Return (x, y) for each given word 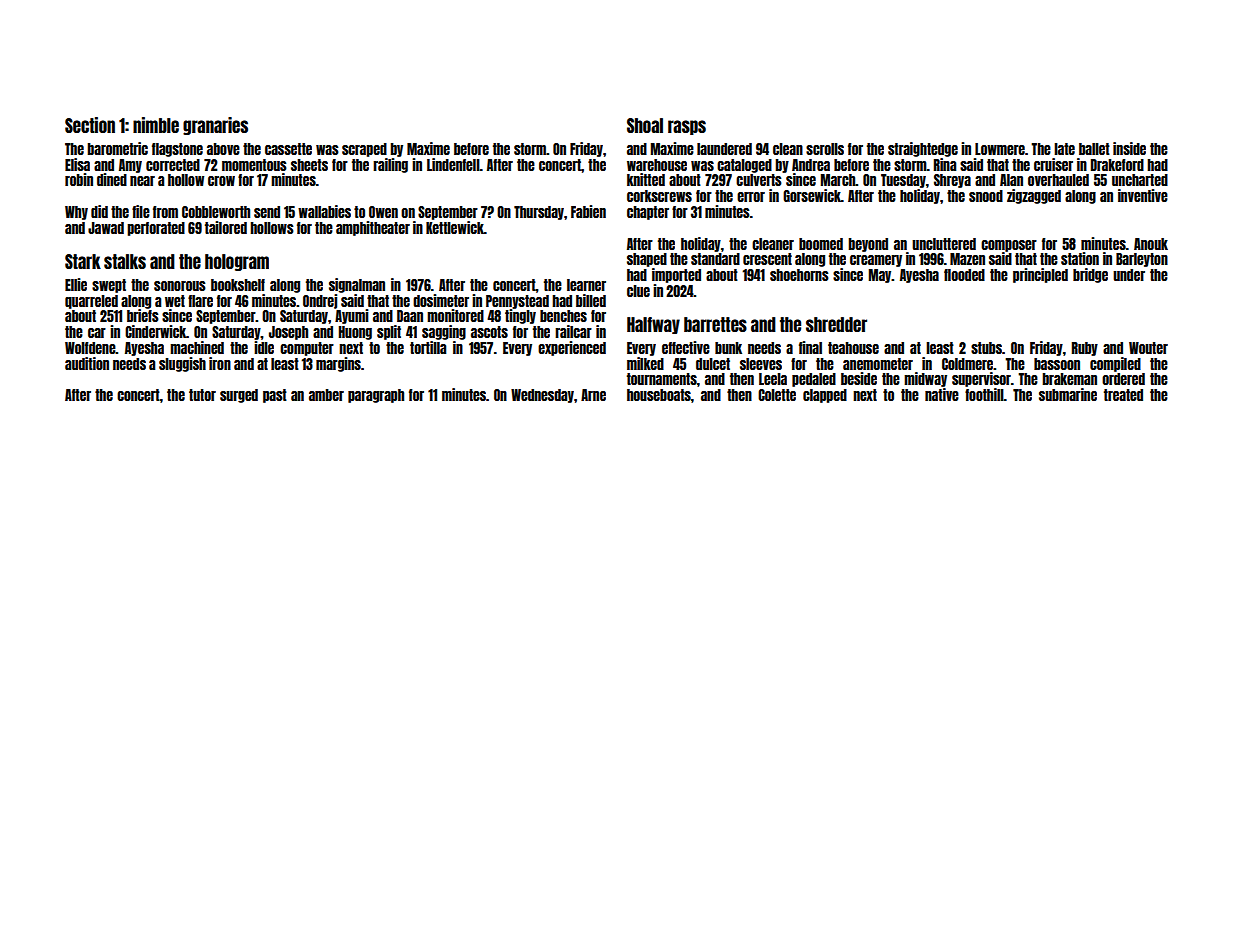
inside (1129, 148)
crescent (767, 259)
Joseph (288, 333)
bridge (1090, 275)
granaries (215, 126)
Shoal (645, 125)
